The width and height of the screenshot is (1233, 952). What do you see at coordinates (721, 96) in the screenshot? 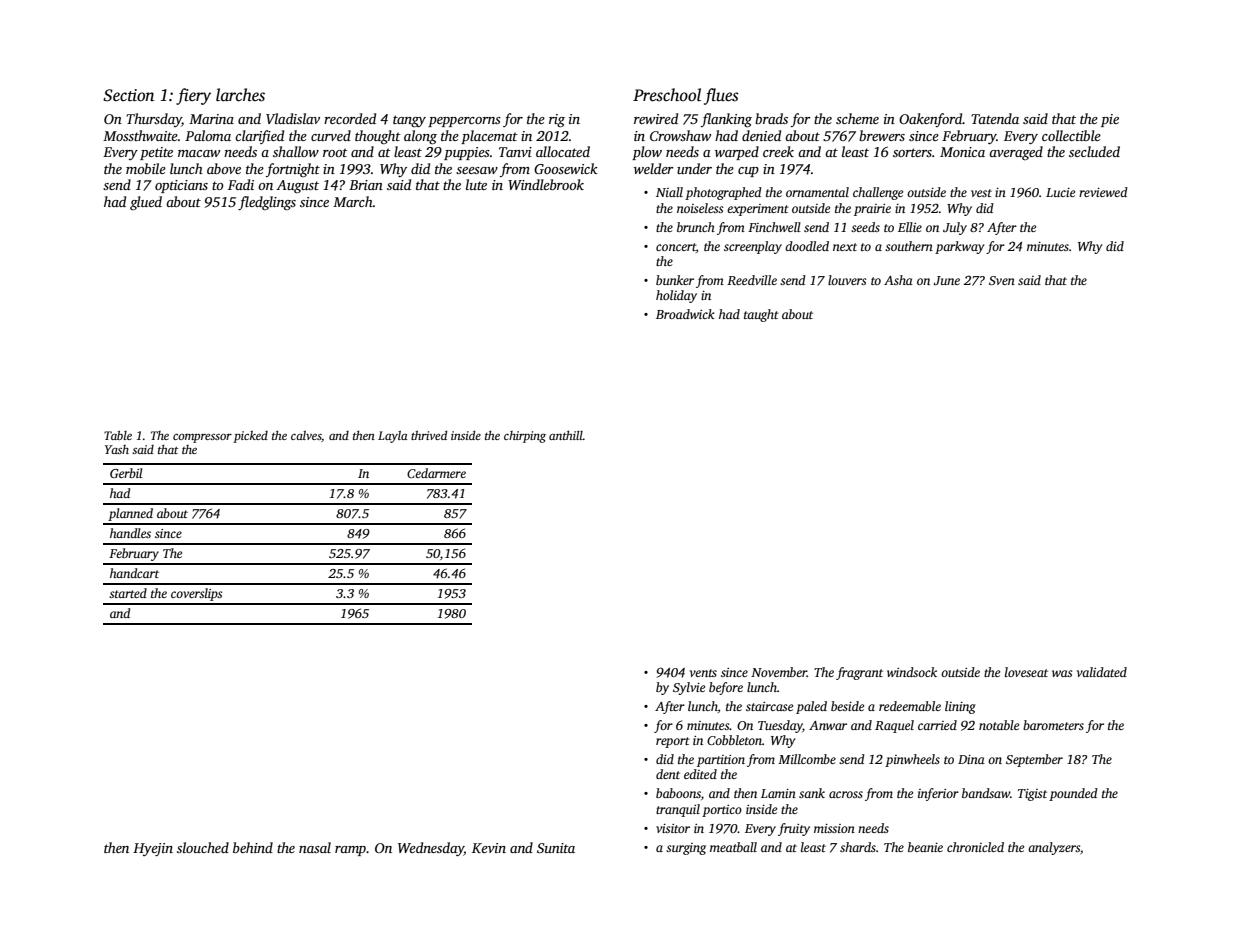
I see `flues` at bounding box center [721, 96].
